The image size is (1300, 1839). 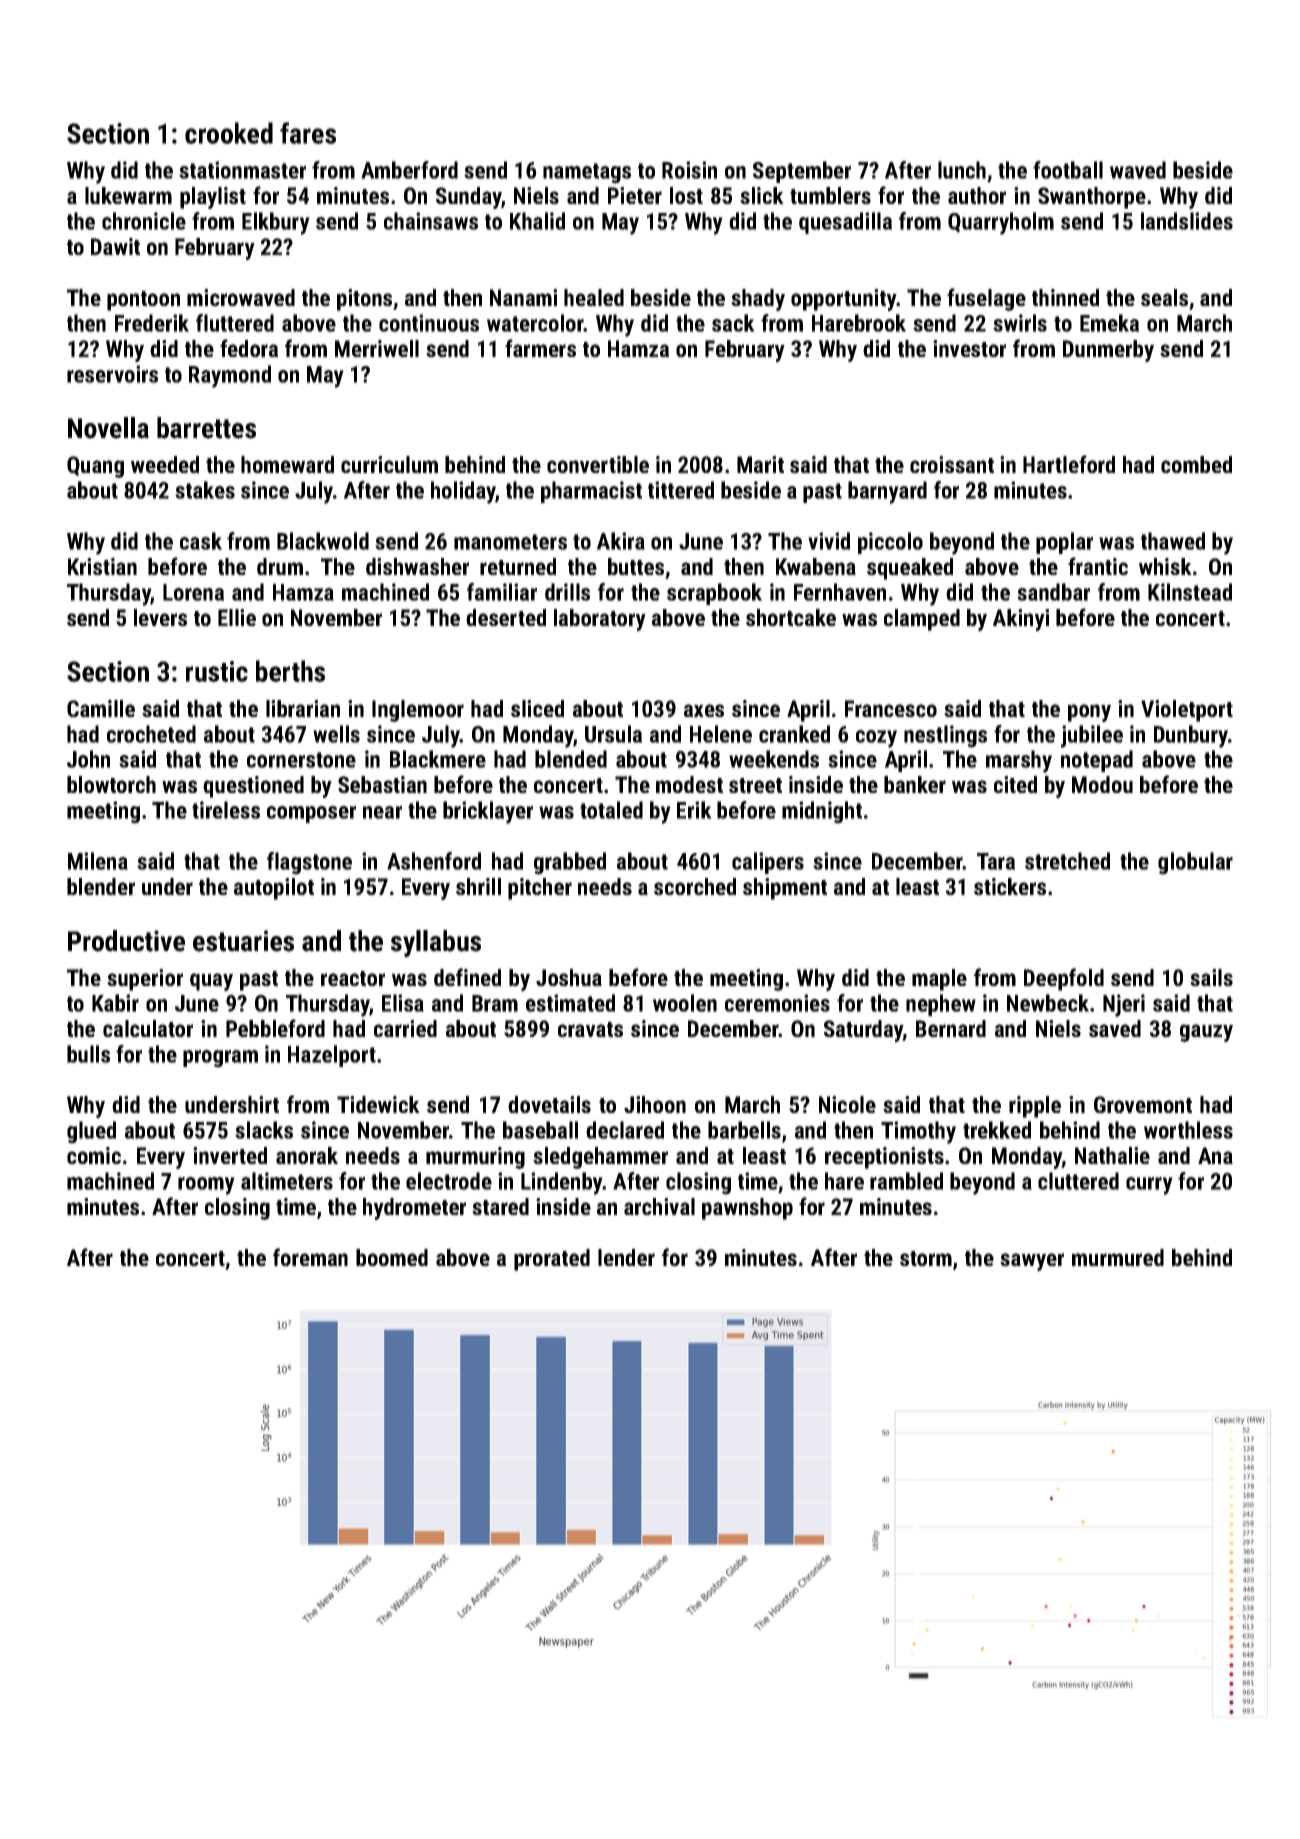 What do you see at coordinates (217, 671) in the document?
I see `rustic` at bounding box center [217, 671].
